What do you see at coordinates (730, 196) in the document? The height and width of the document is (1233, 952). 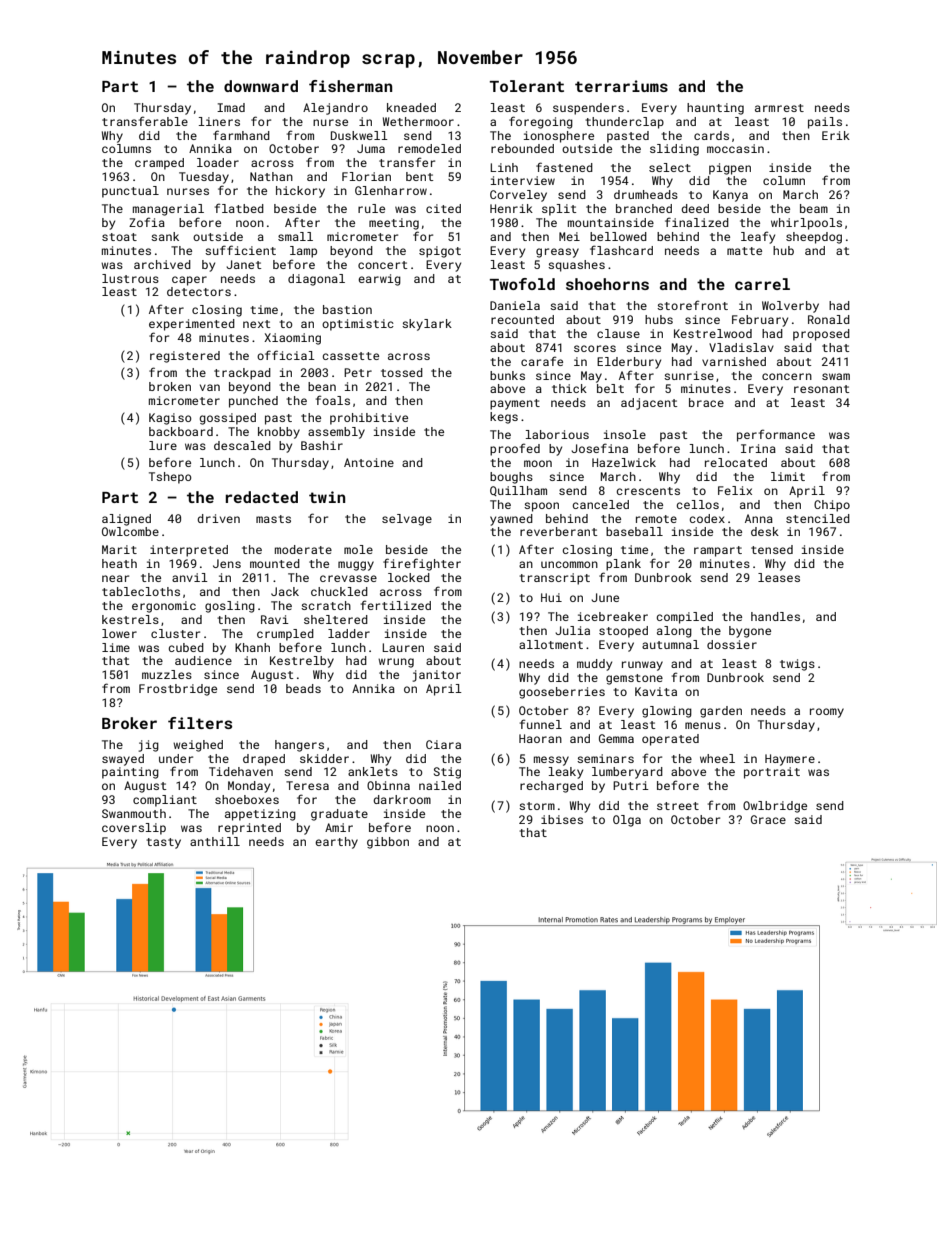 I see `Kanya` at bounding box center [730, 196].
